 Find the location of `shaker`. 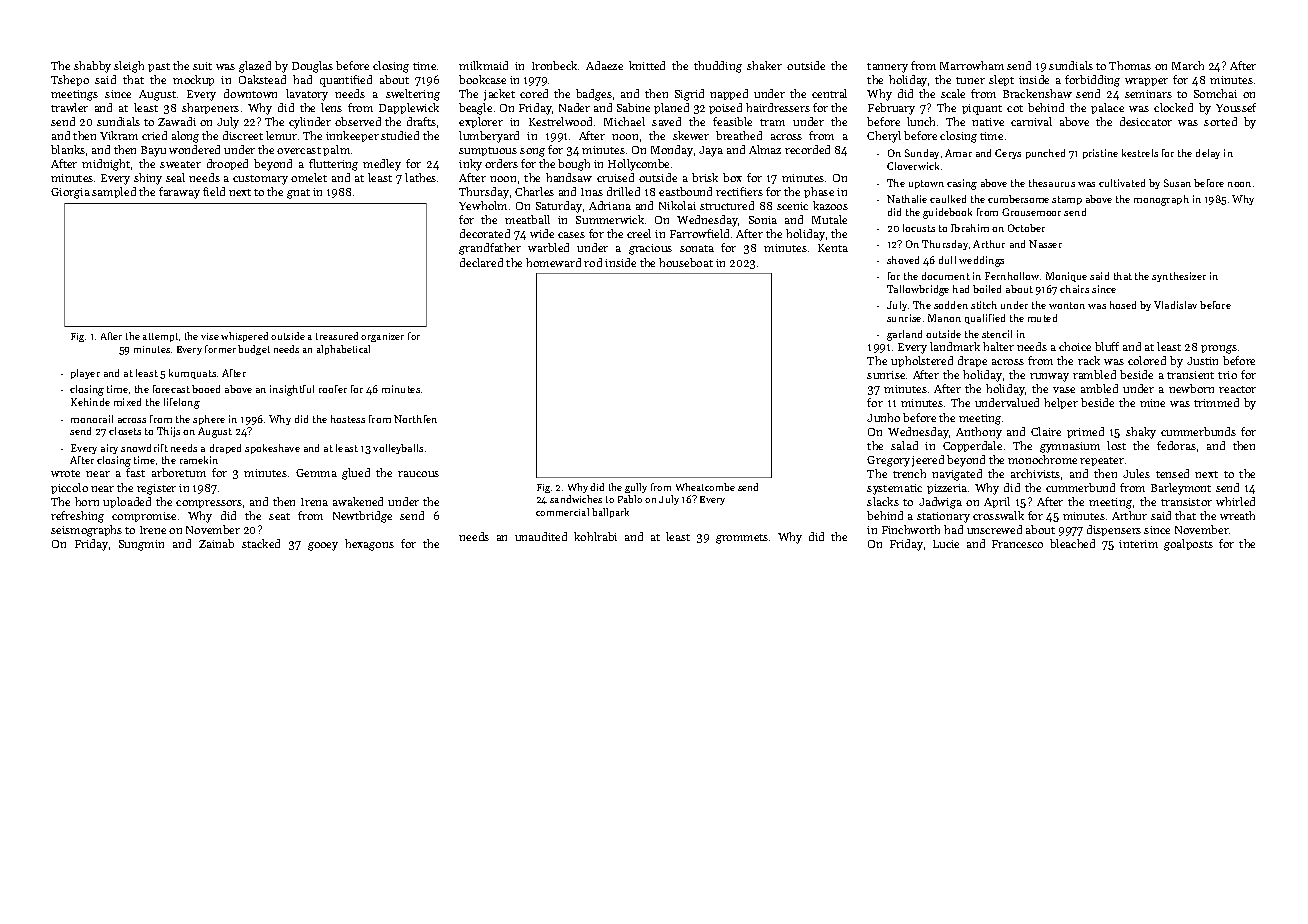

shaker is located at coordinates (764, 65).
